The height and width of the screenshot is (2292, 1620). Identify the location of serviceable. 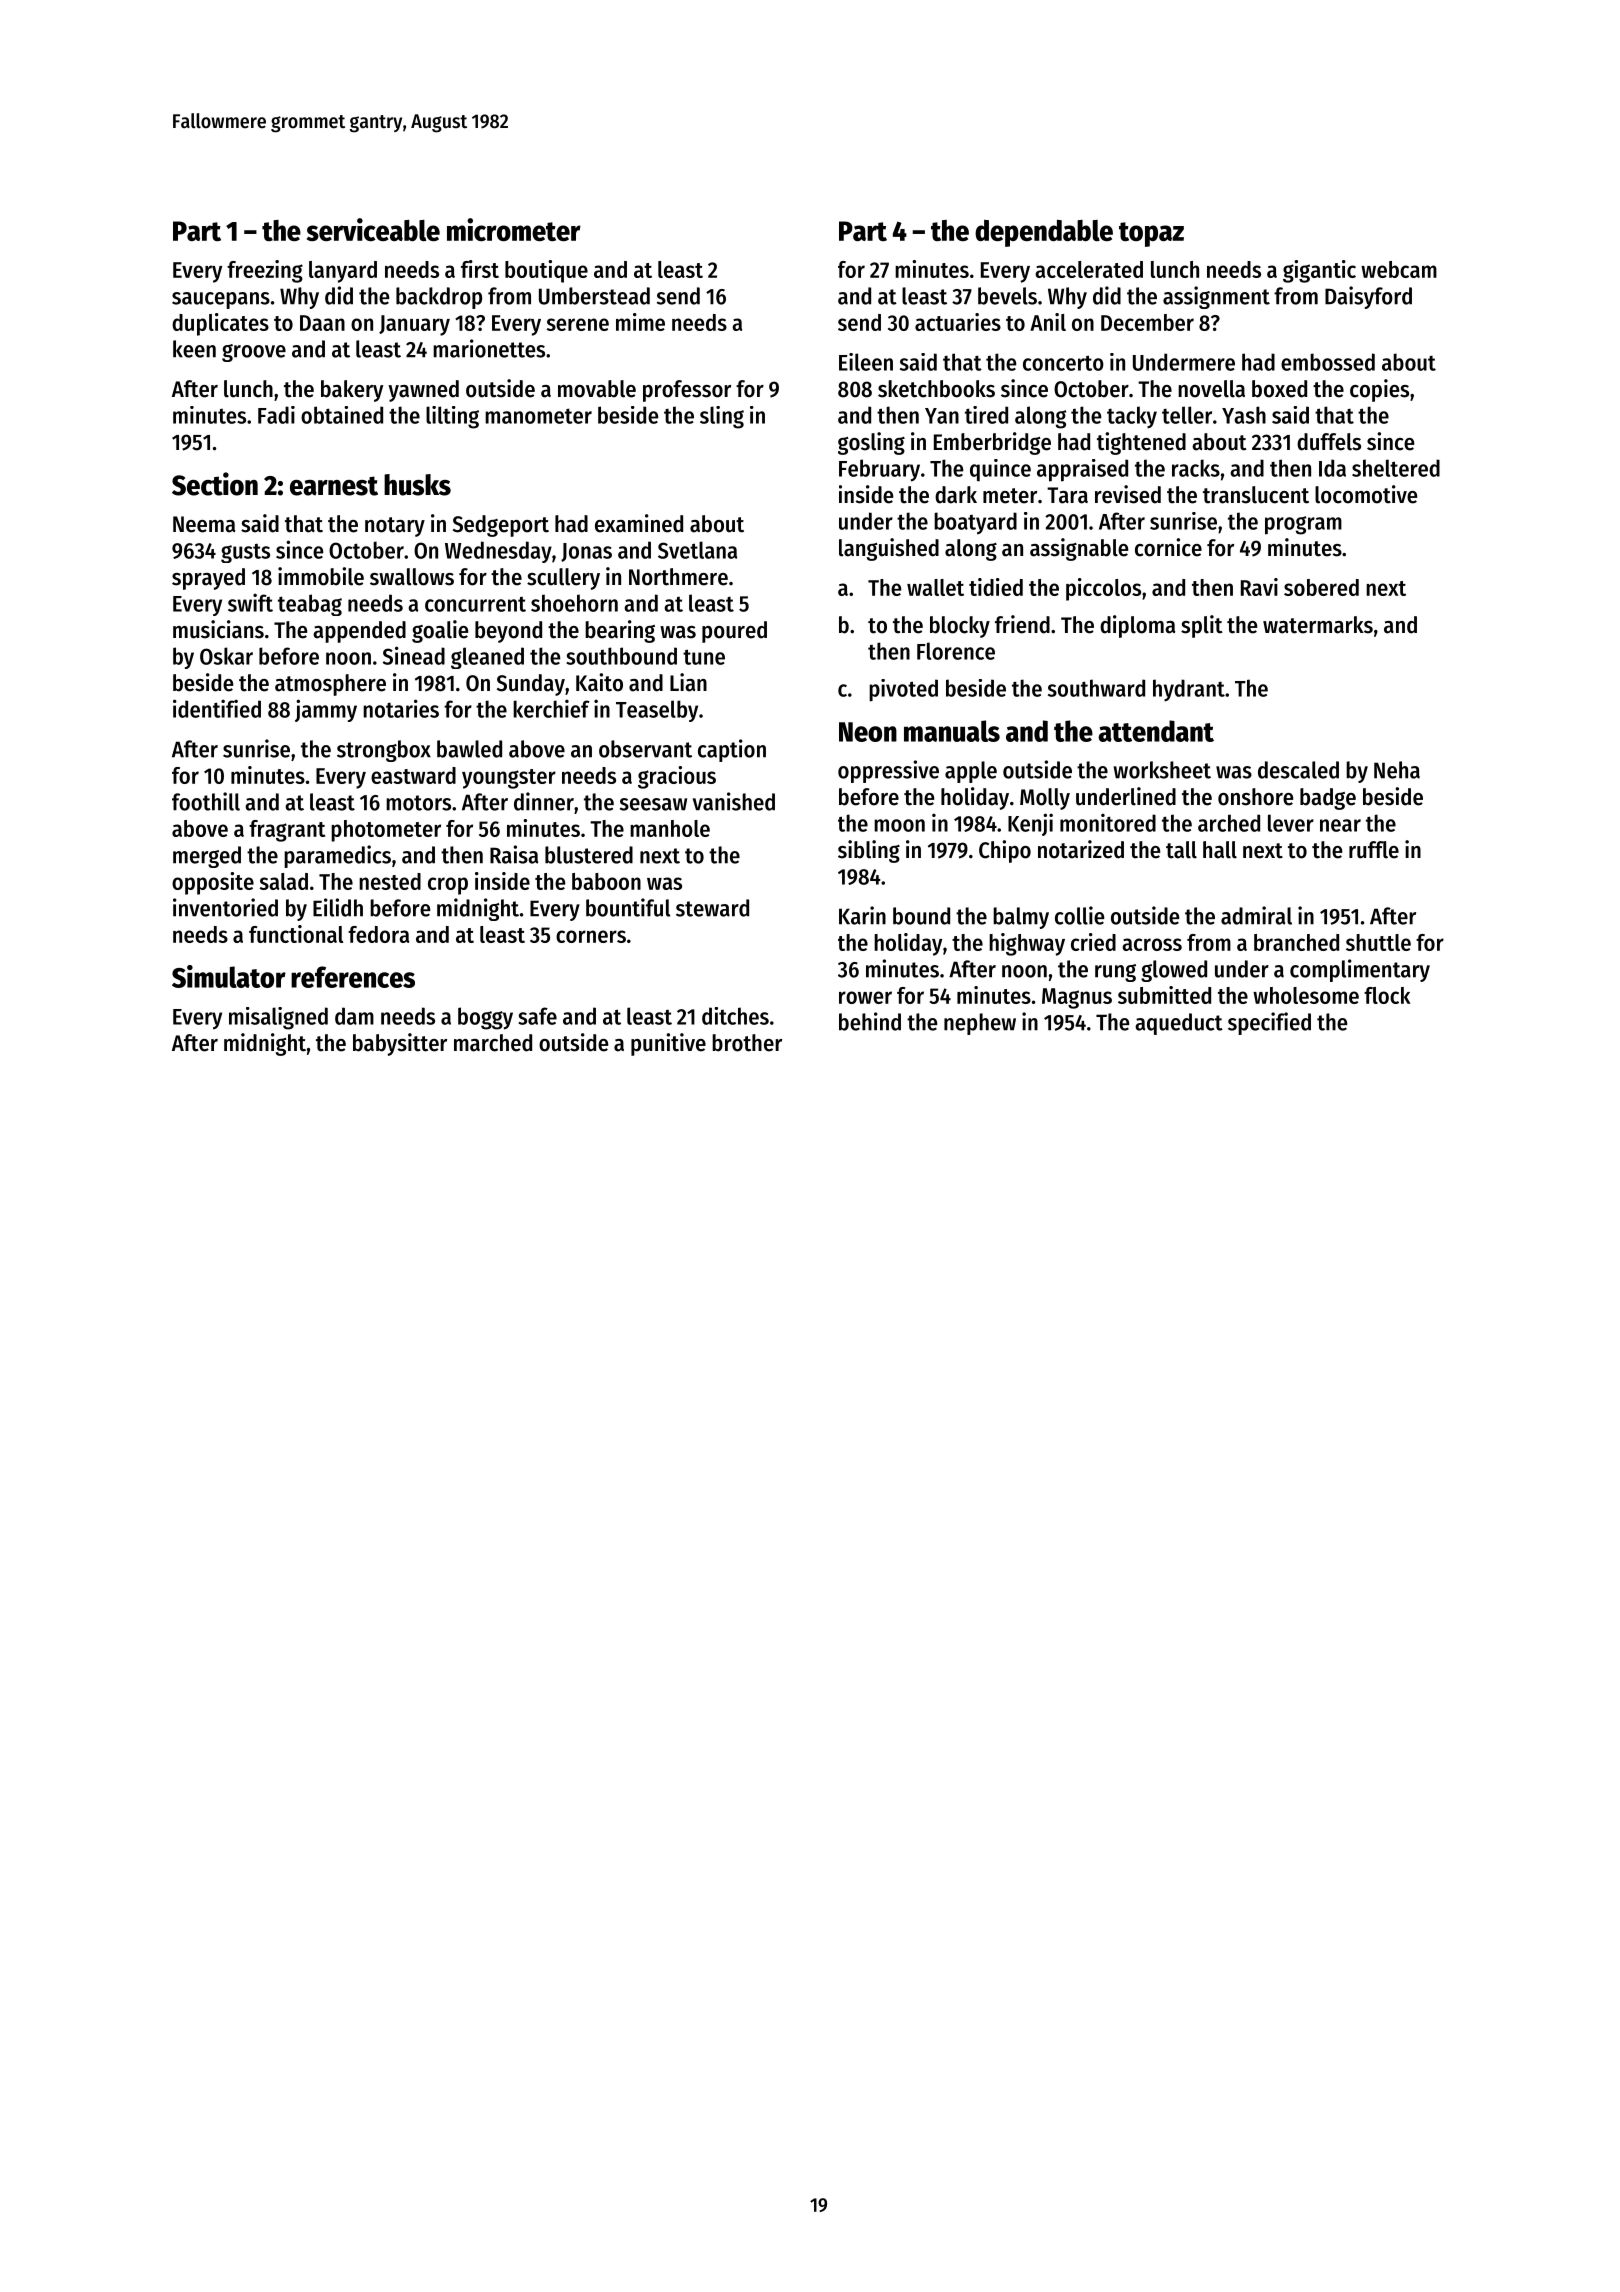
(373, 229).
